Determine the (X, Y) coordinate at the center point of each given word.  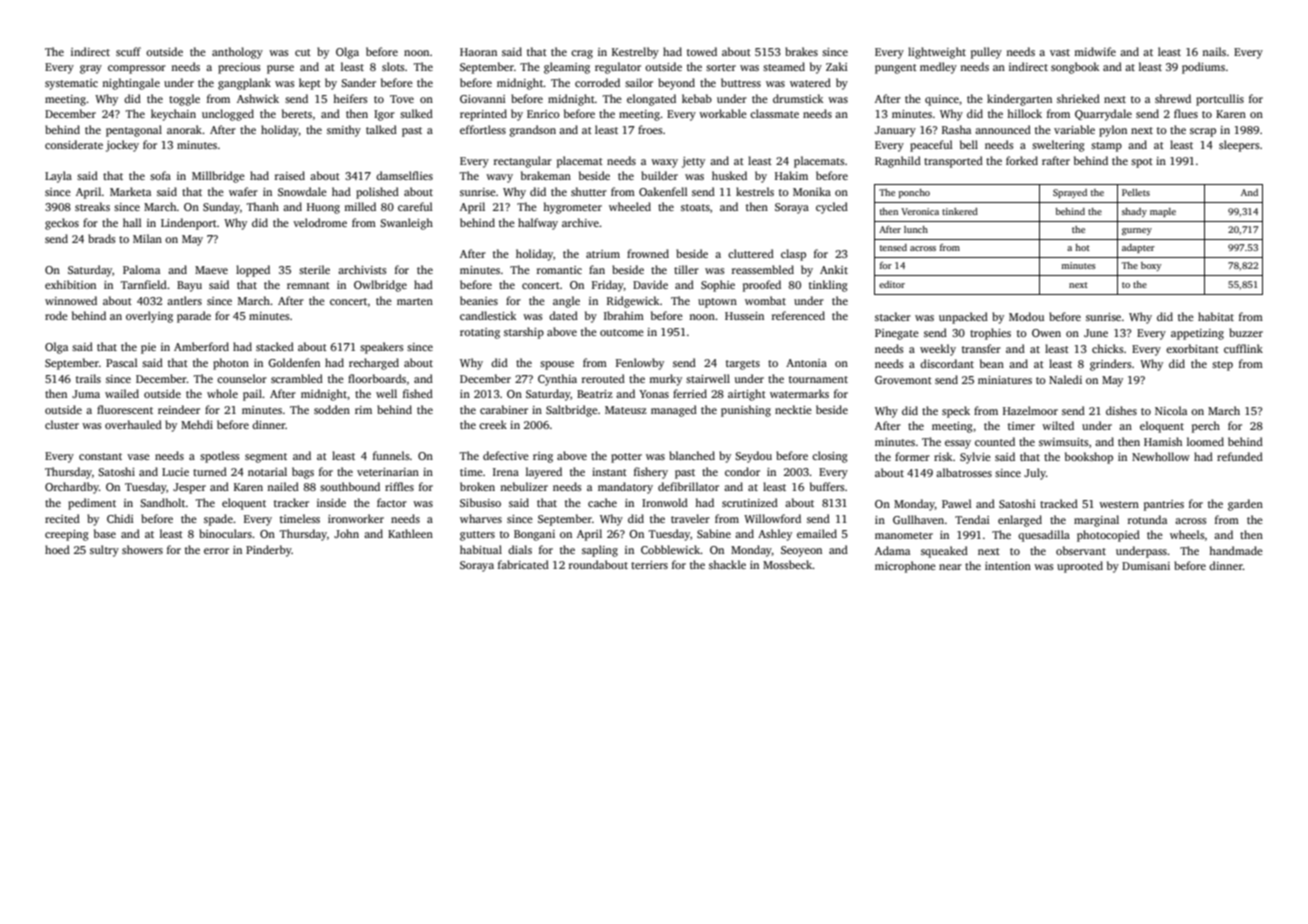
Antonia (806, 363)
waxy (664, 163)
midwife (1095, 51)
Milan (147, 238)
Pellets (1136, 192)
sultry (104, 551)
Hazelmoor (1030, 410)
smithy (344, 131)
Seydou (753, 457)
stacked (275, 346)
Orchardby (72, 488)
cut (303, 52)
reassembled (763, 269)
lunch (916, 229)
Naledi (1065, 379)
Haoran (478, 52)
